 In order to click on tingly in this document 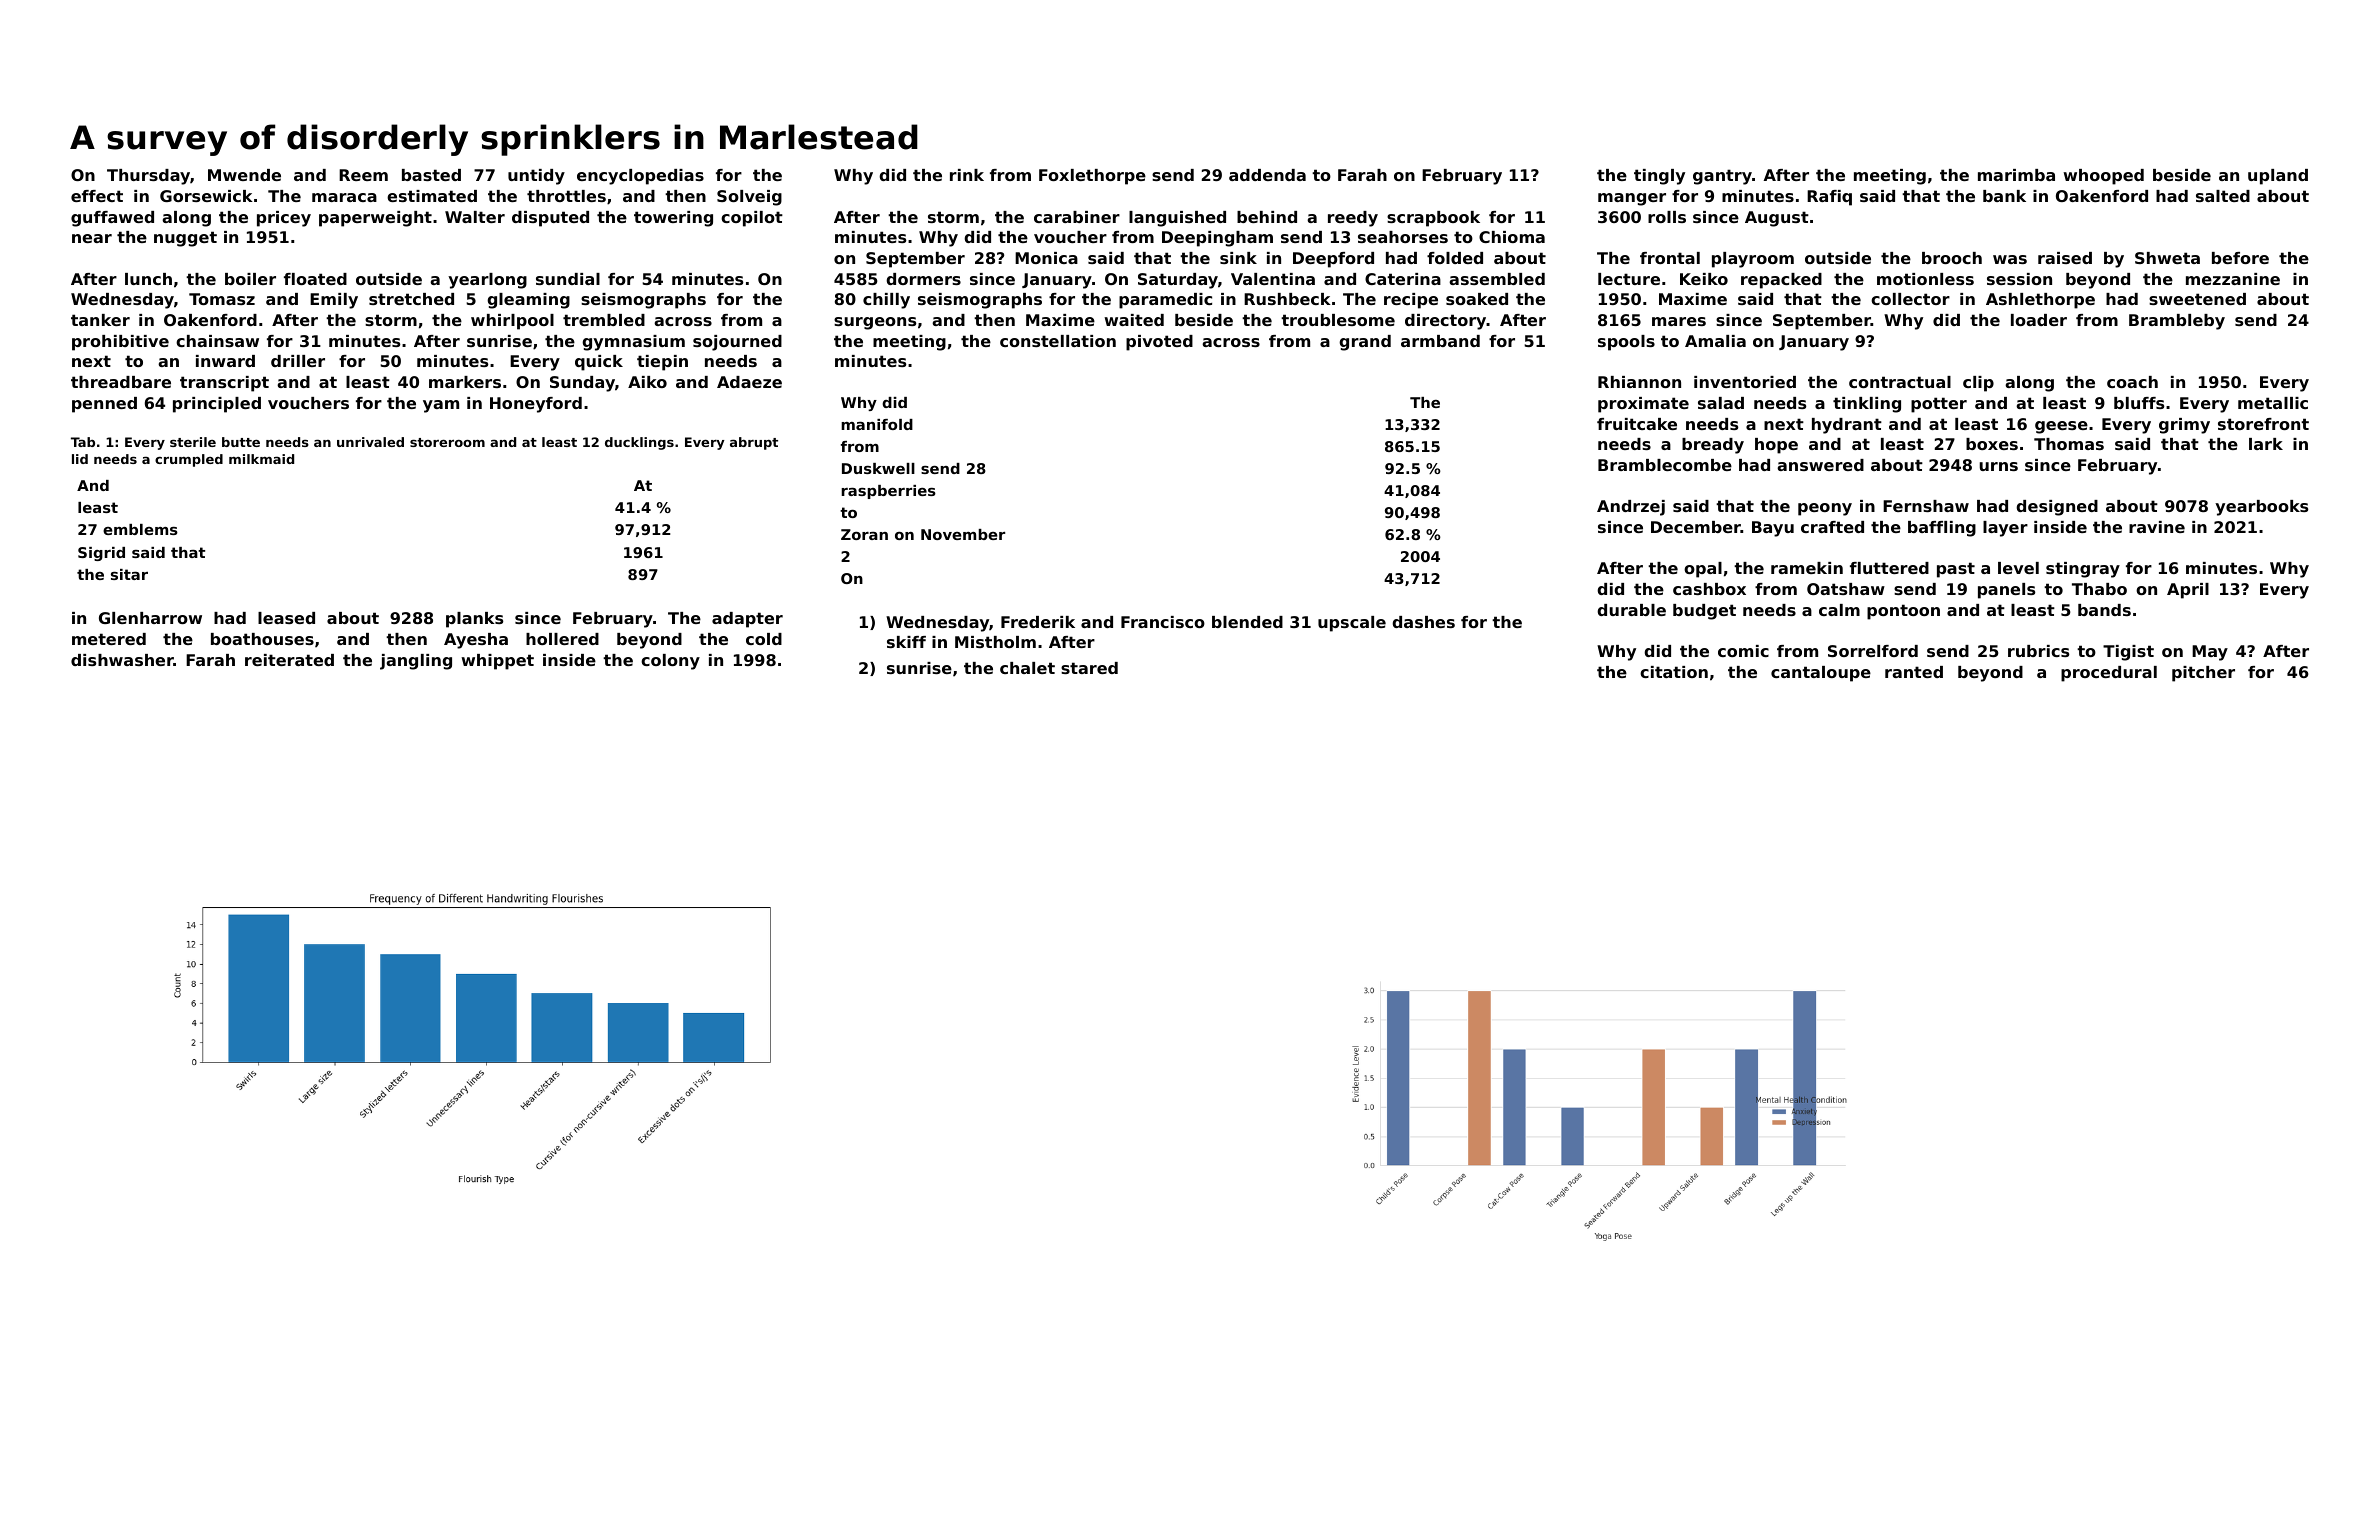, I will do `click(1659, 177)`.
